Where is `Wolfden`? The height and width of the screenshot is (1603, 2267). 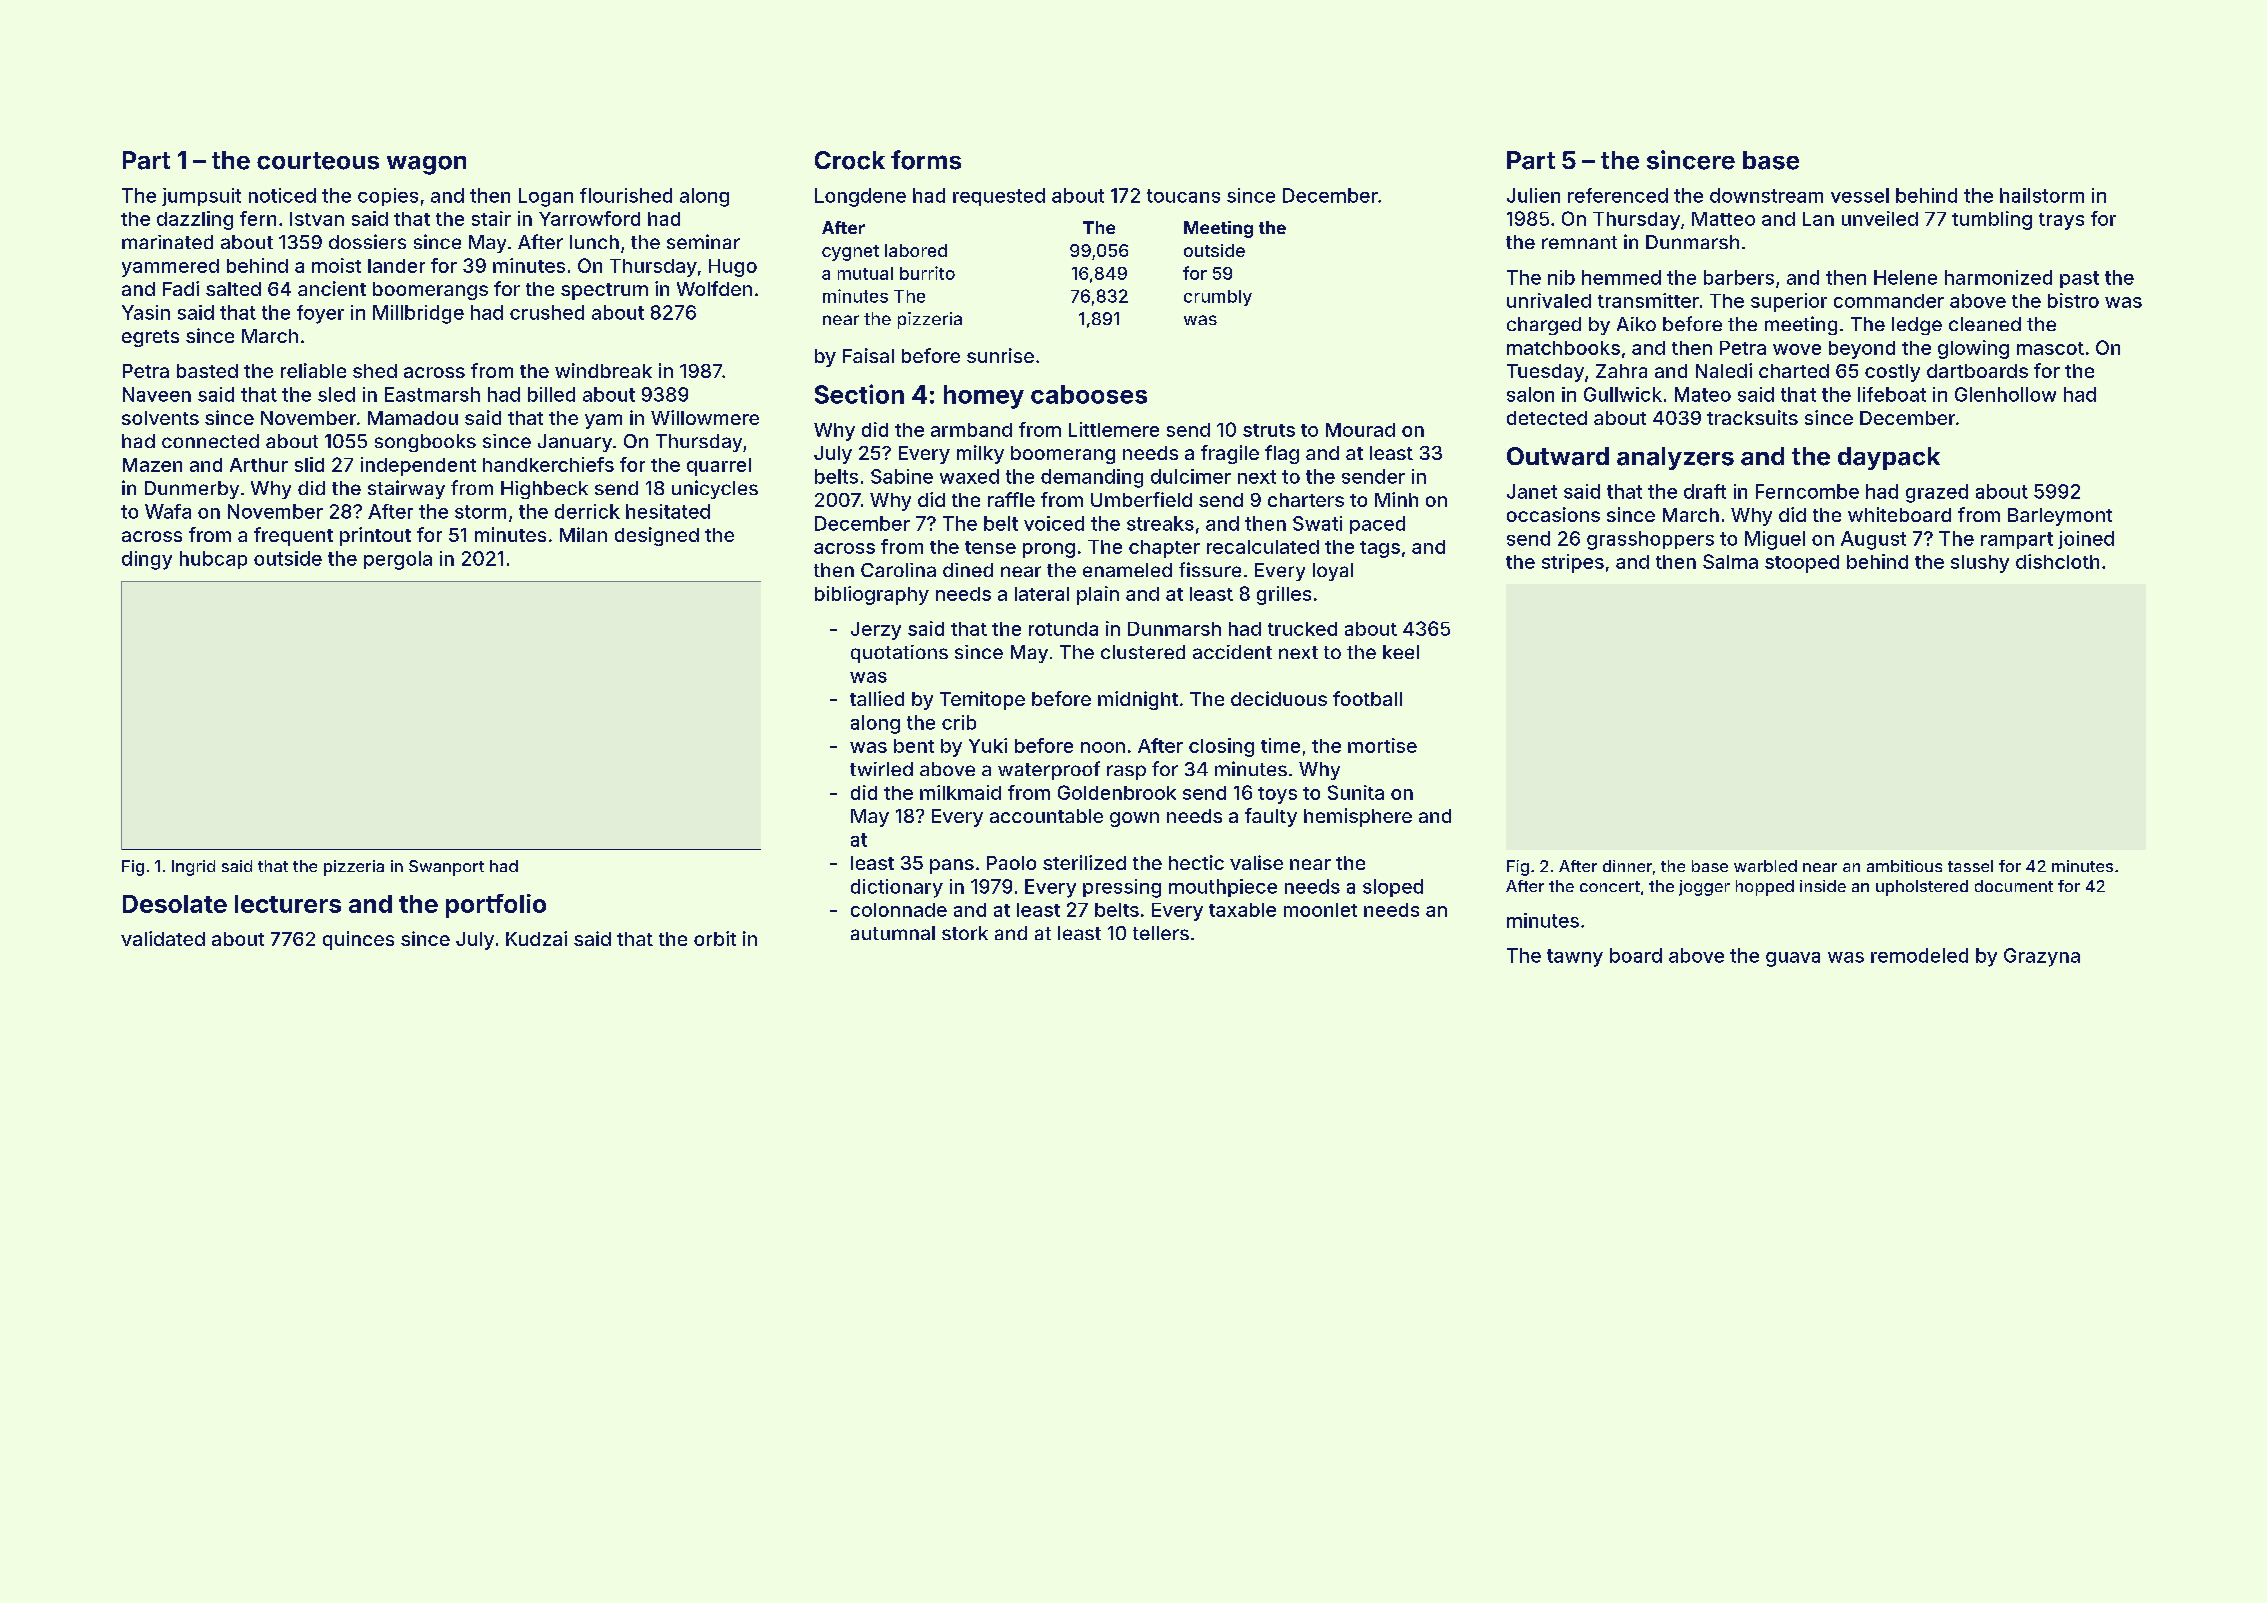
Wolfden is located at coordinates (714, 288).
